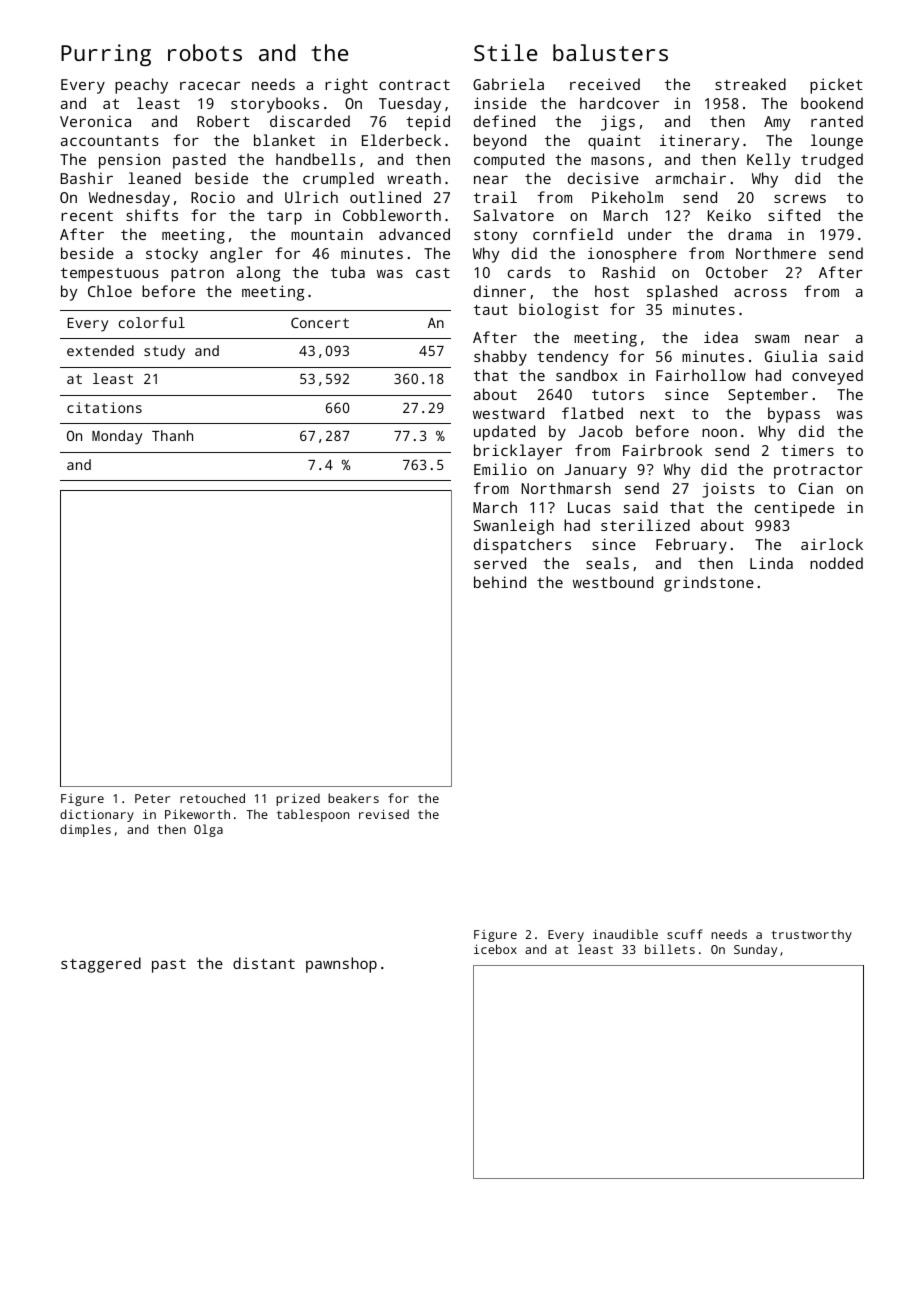 This document has width=924, height=1308. I want to click on taut, so click(491, 310).
